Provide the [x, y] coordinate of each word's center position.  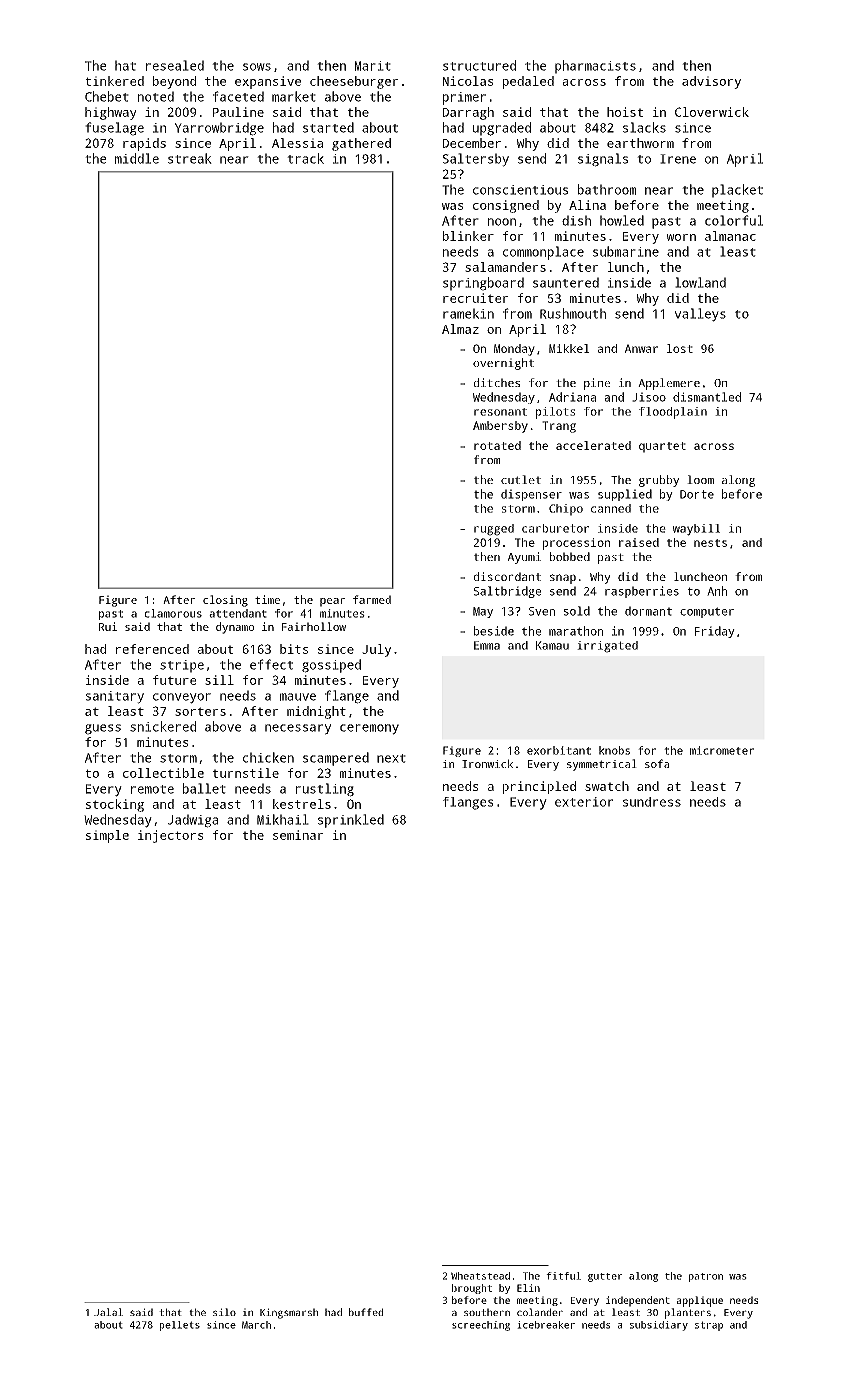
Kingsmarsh [289, 1313]
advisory [711, 82]
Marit [373, 66]
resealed [175, 65]
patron [706, 1277]
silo [224, 1312]
